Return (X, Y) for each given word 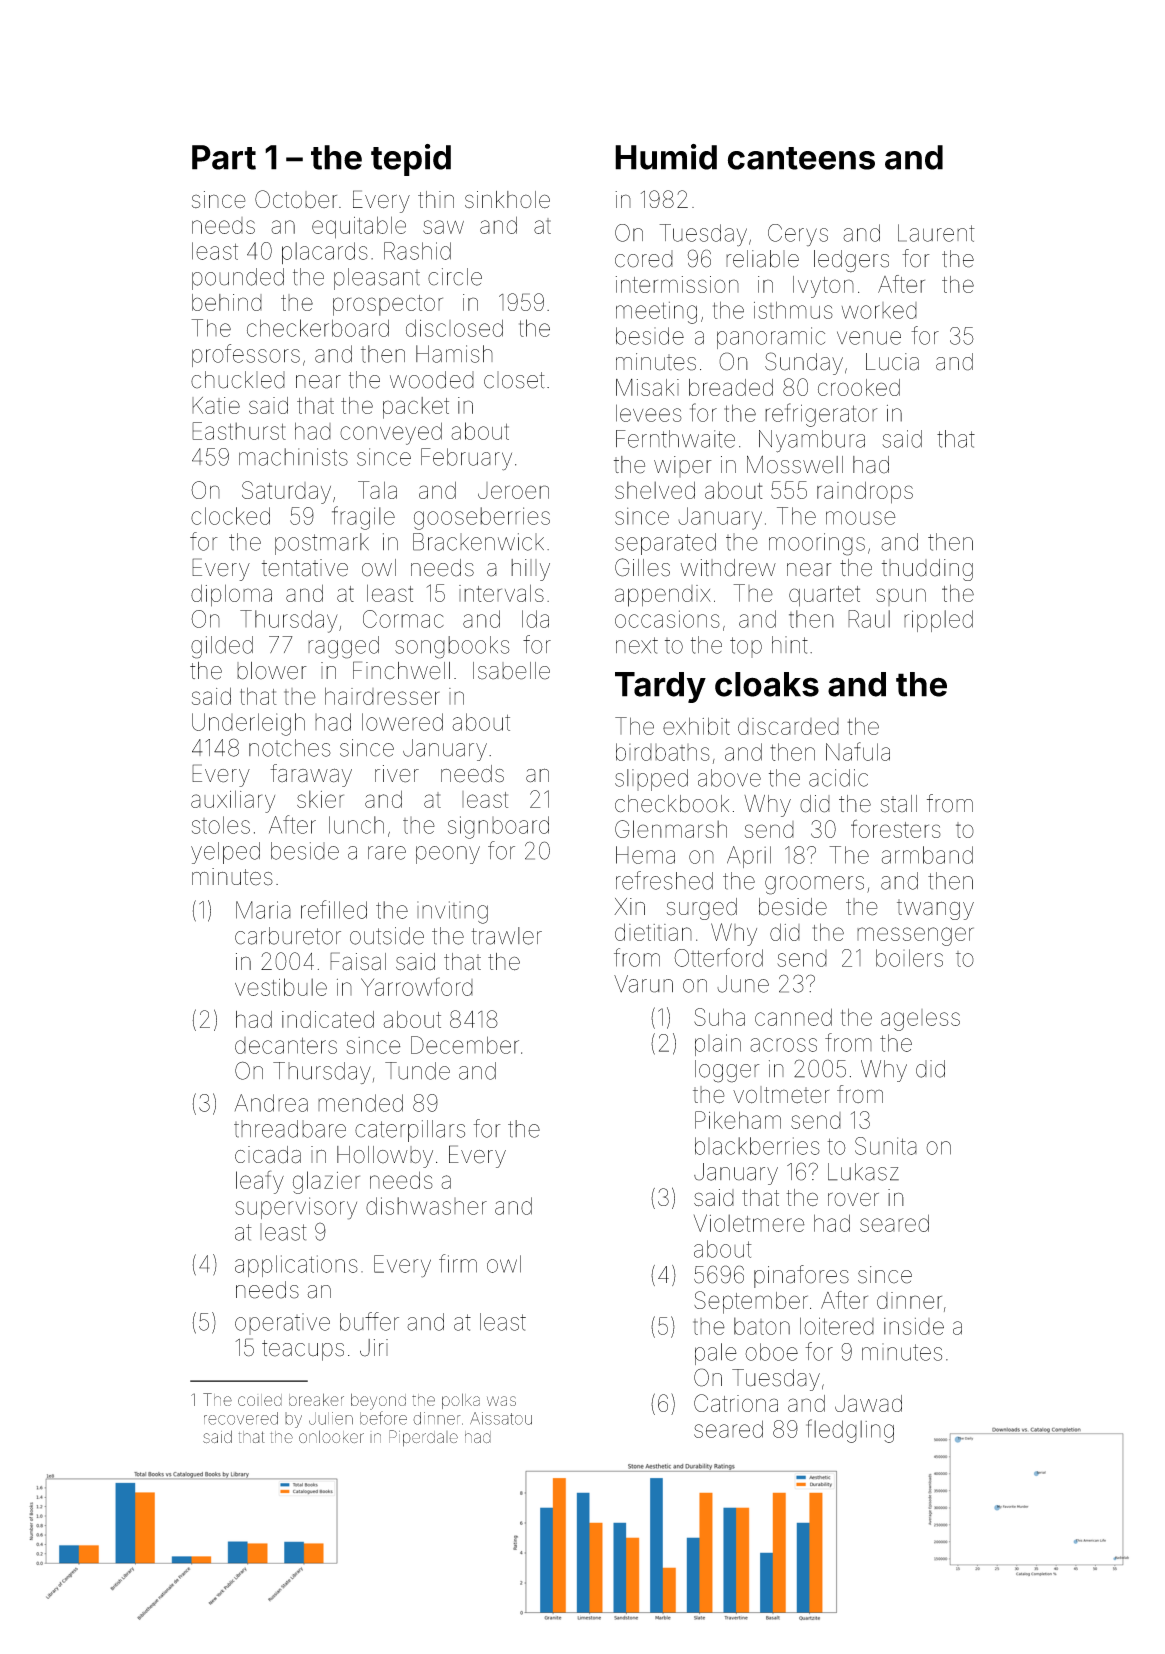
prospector (388, 305)
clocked (230, 516)
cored (644, 259)
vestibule (281, 987)
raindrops (865, 492)
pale (716, 1354)
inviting (452, 912)
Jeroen (513, 490)
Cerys (798, 235)
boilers (909, 958)
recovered (241, 1418)
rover (853, 1199)
